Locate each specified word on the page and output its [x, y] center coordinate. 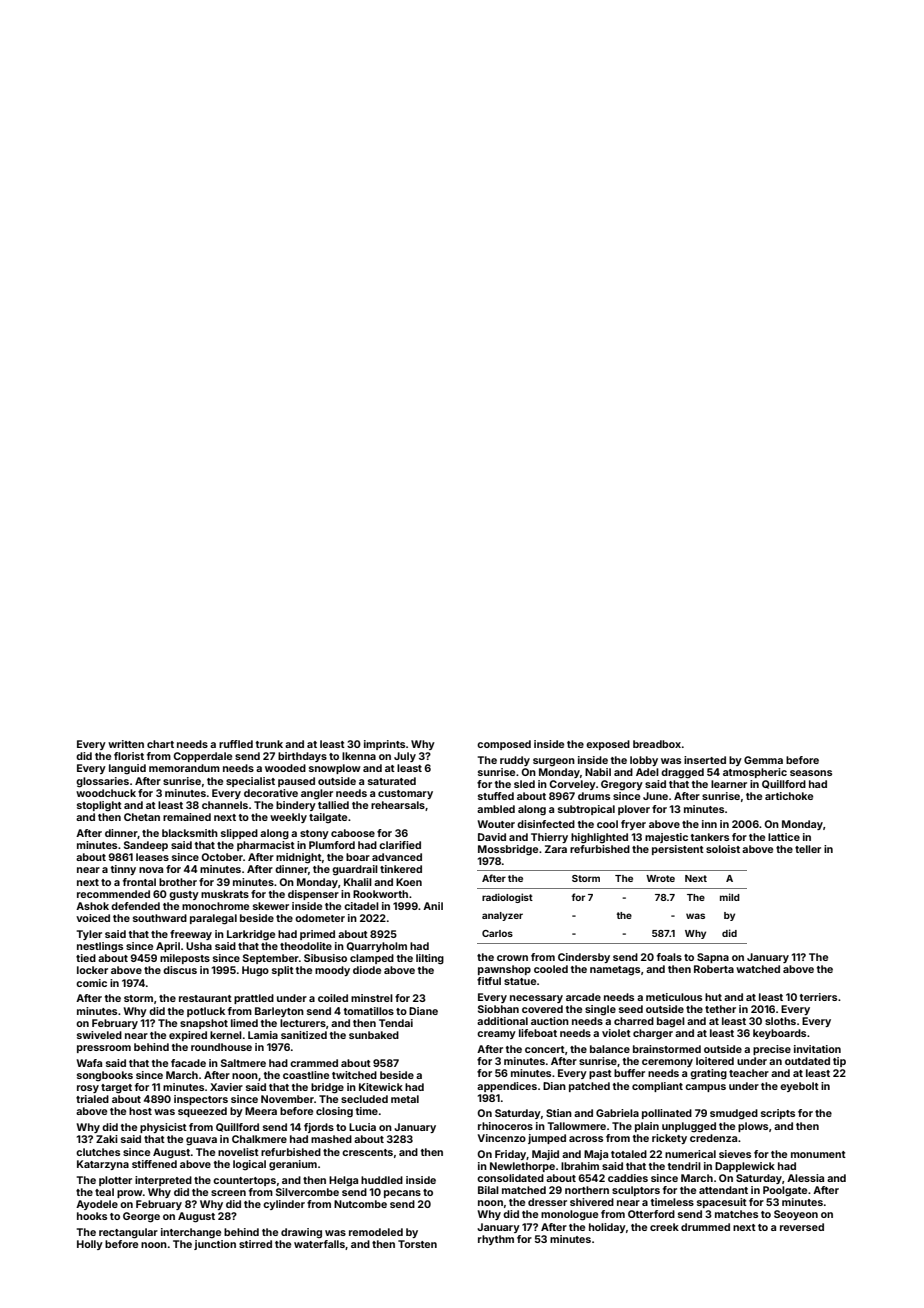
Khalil [358, 882]
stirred [255, 1244]
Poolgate [785, 1191]
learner [729, 784]
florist [129, 756]
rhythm [496, 1240]
